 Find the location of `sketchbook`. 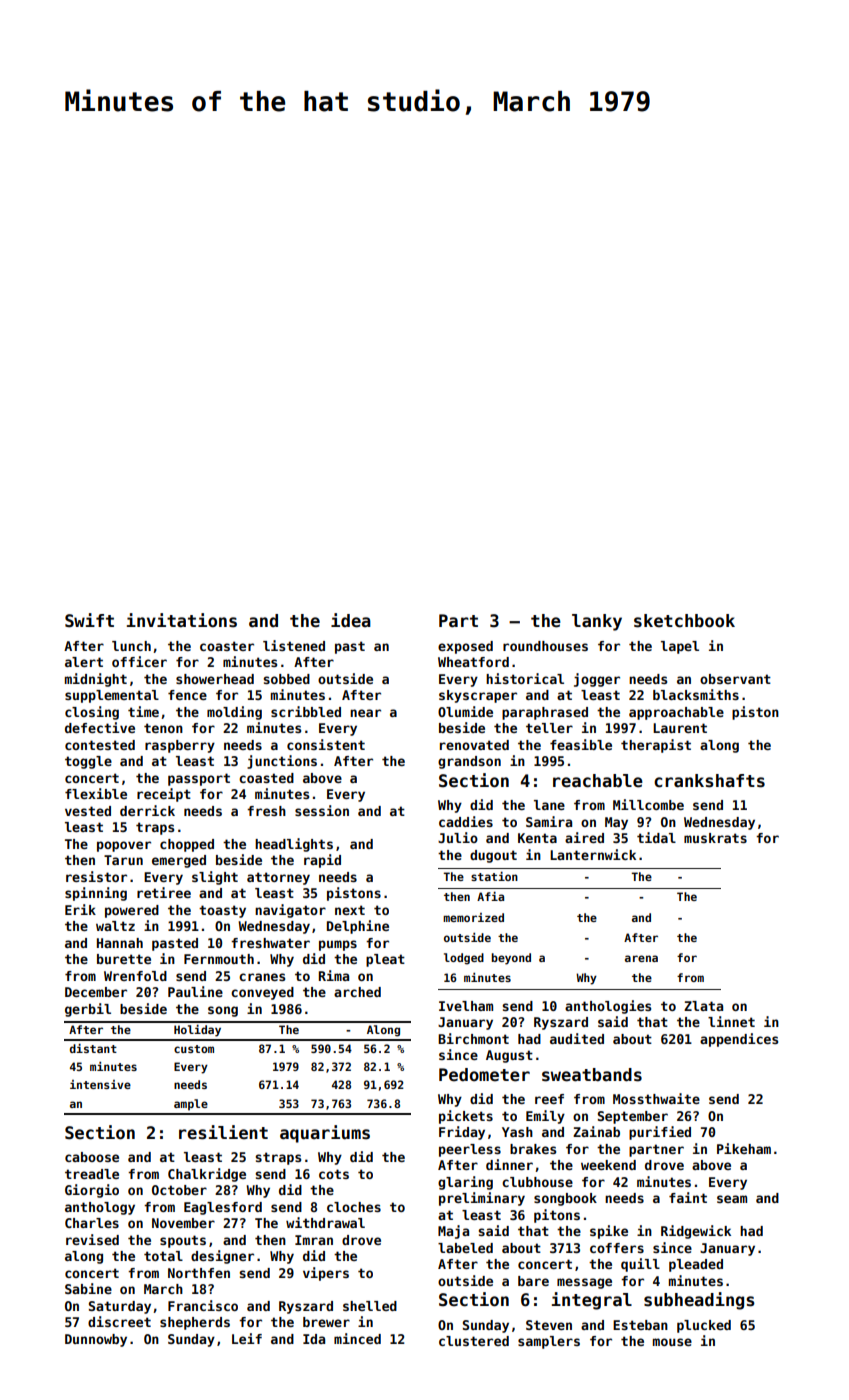

sketchbook is located at coordinates (684, 621).
